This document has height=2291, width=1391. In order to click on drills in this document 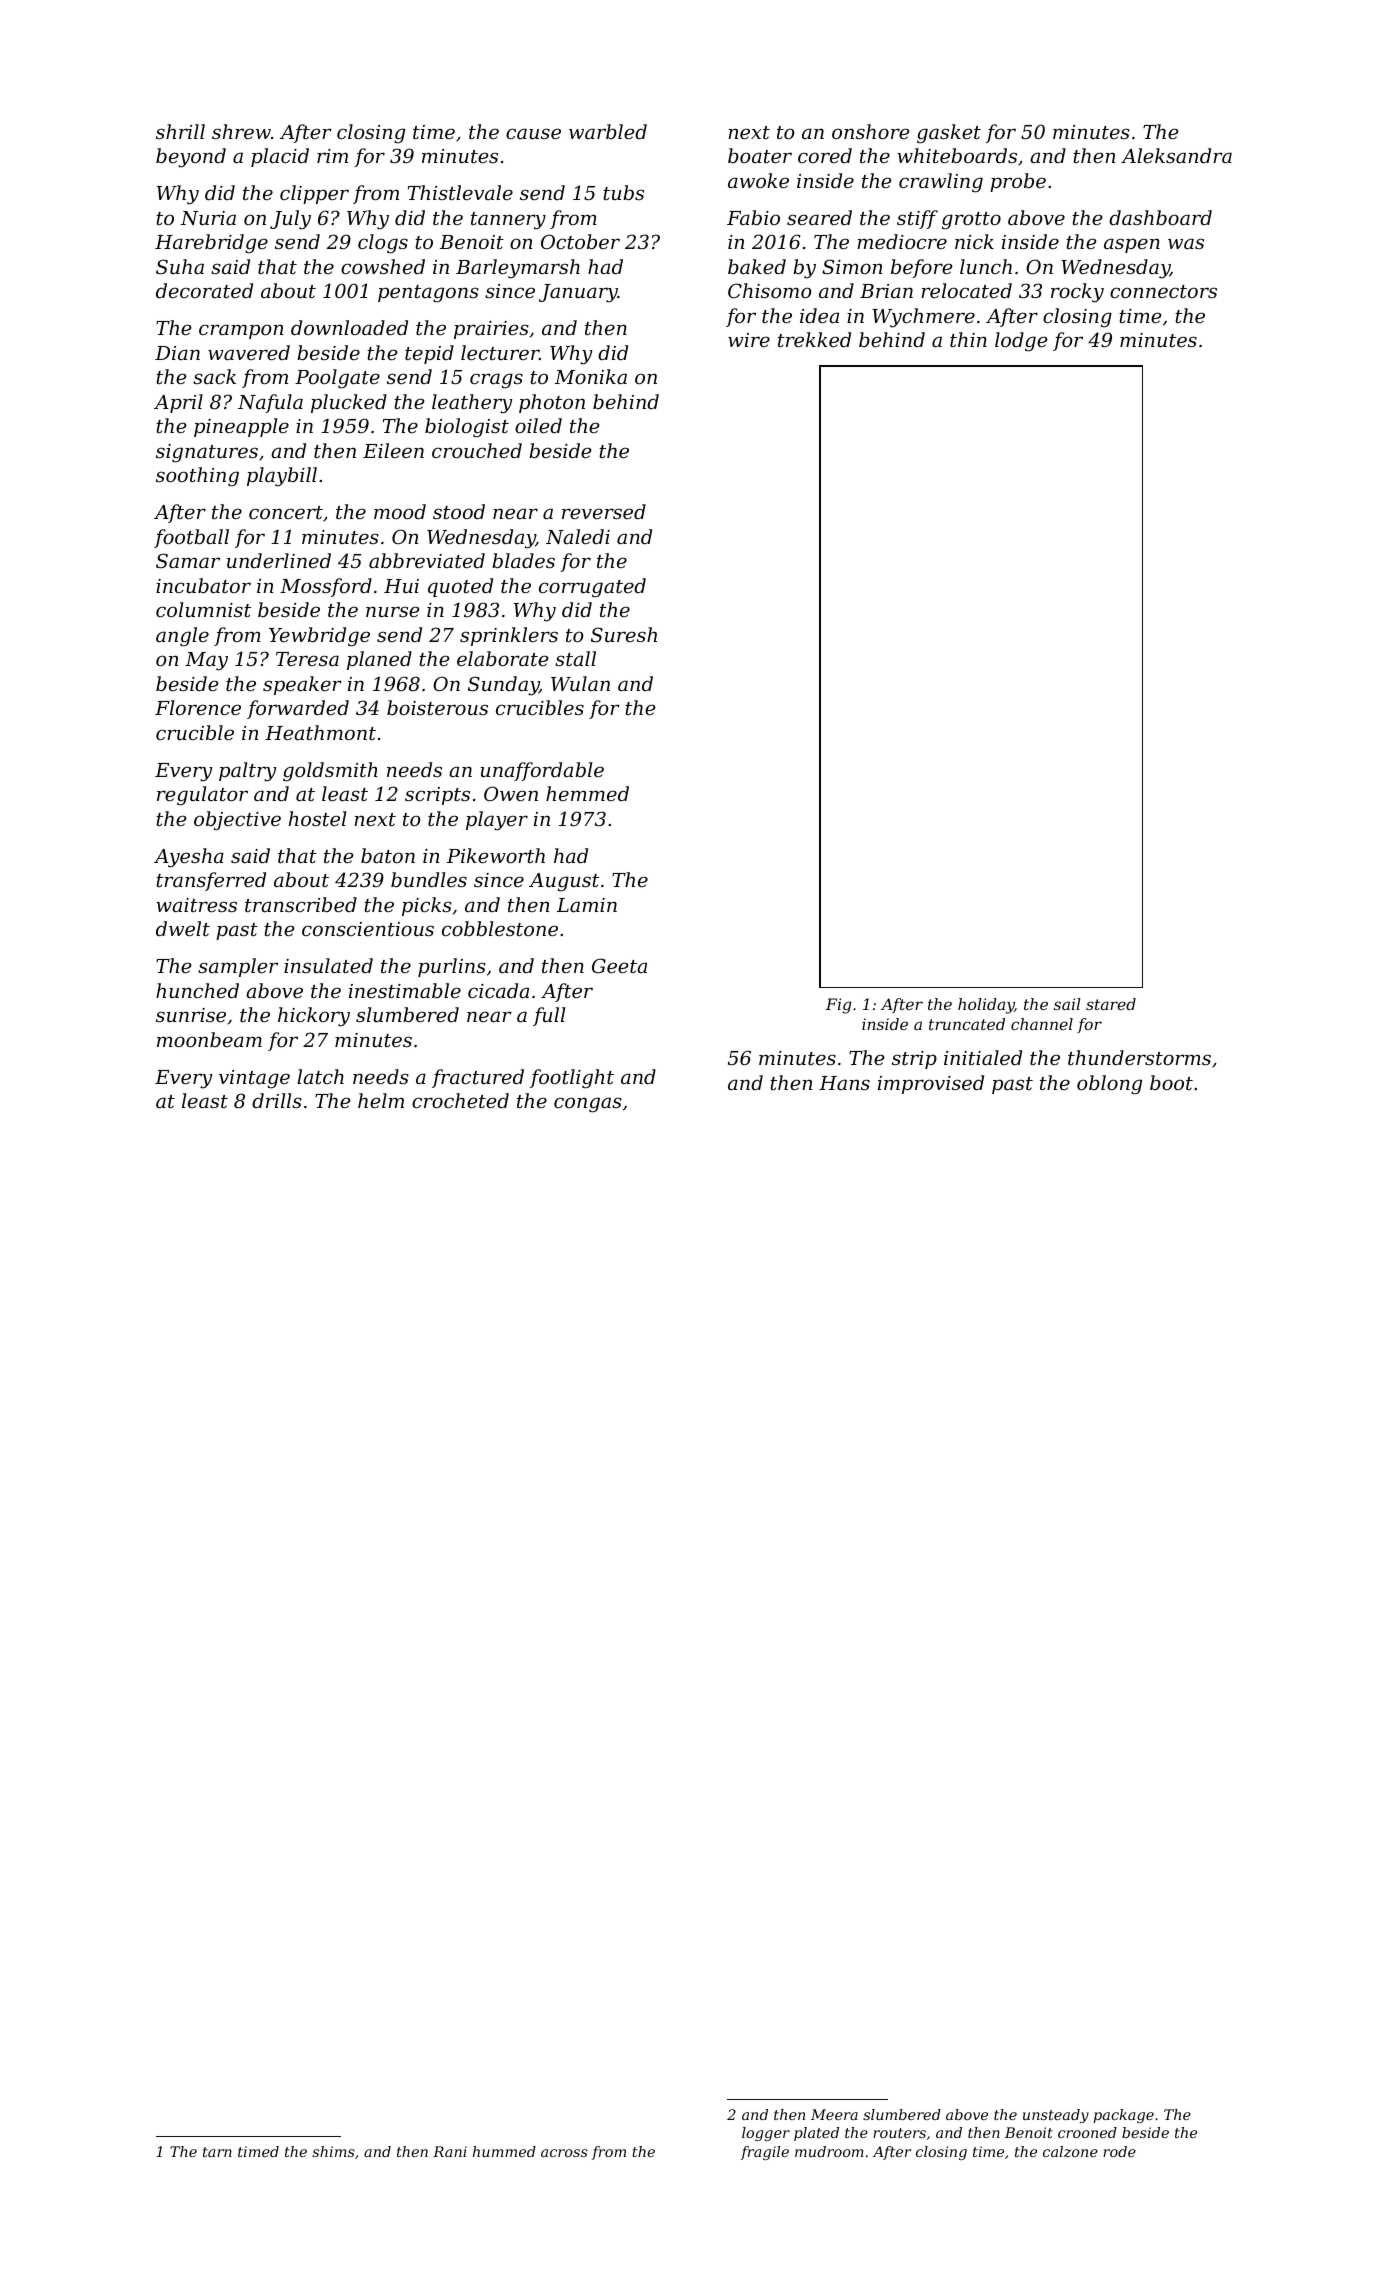, I will do `click(277, 1100)`.
